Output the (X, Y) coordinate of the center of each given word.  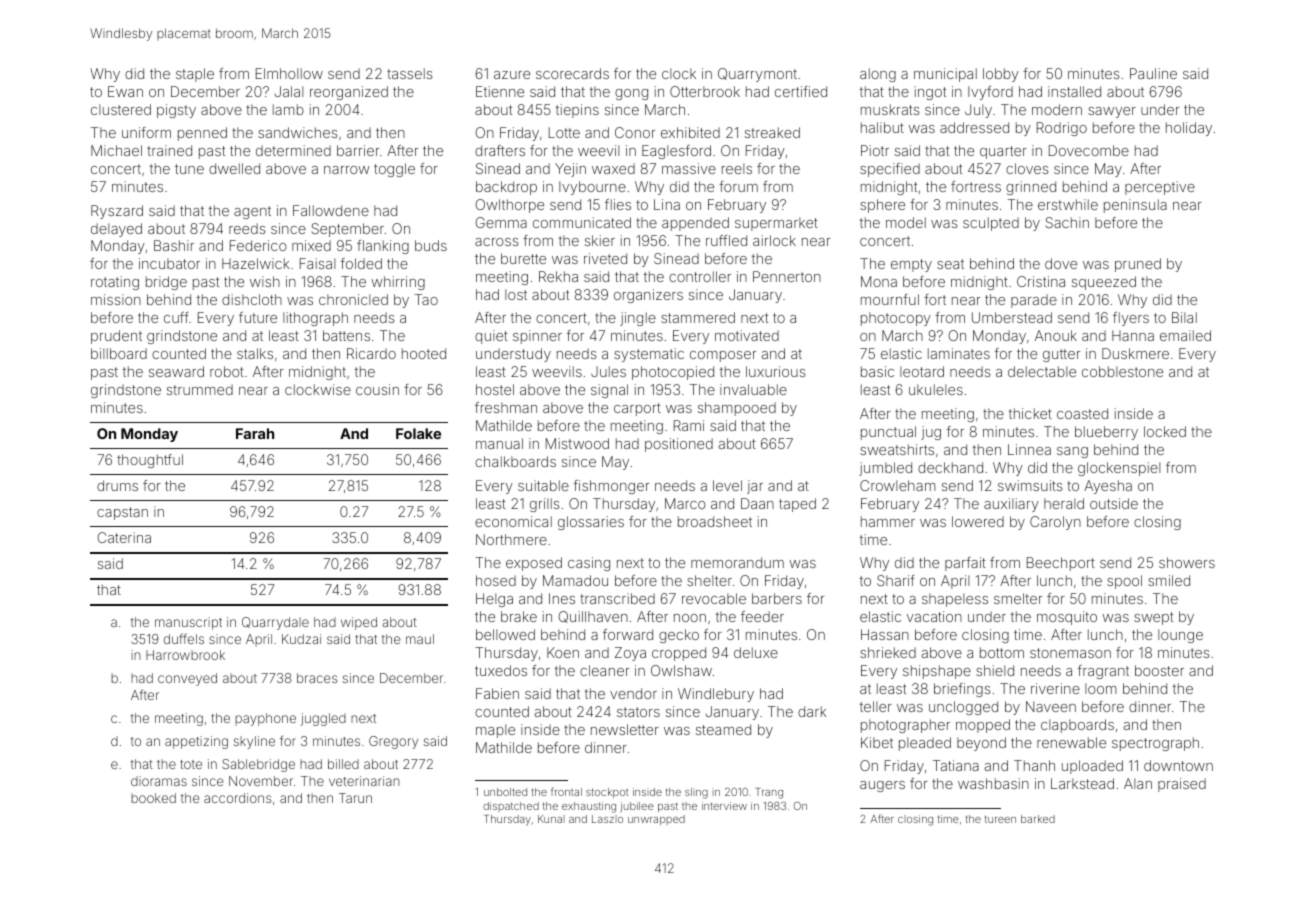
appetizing (196, 742)
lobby (1001, 75)
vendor (633, 693)
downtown (1178, 765)
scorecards (572, 73)
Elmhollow (289, 73)
